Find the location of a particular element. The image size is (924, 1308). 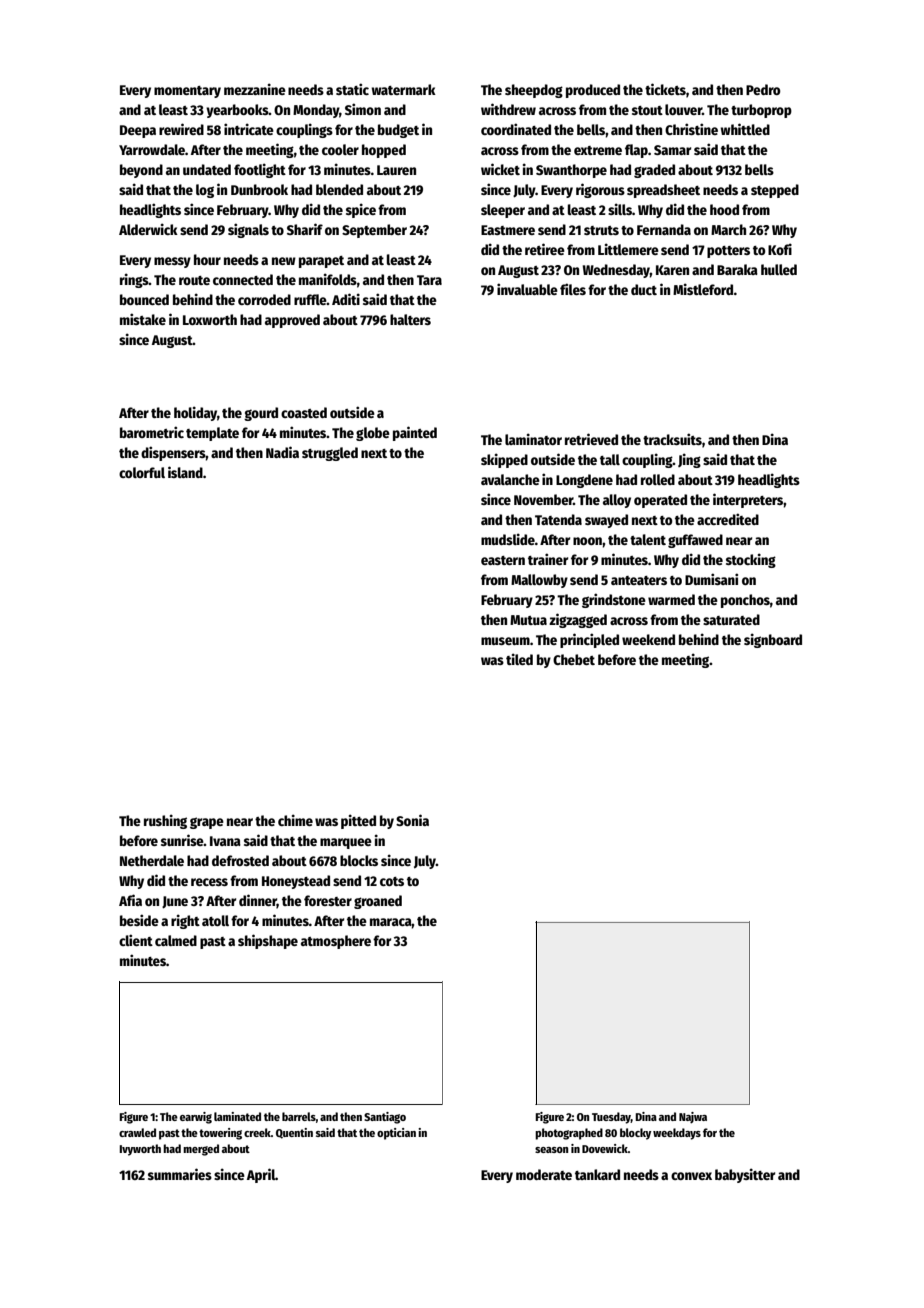

rushing is located at coordinates (165, 821).
